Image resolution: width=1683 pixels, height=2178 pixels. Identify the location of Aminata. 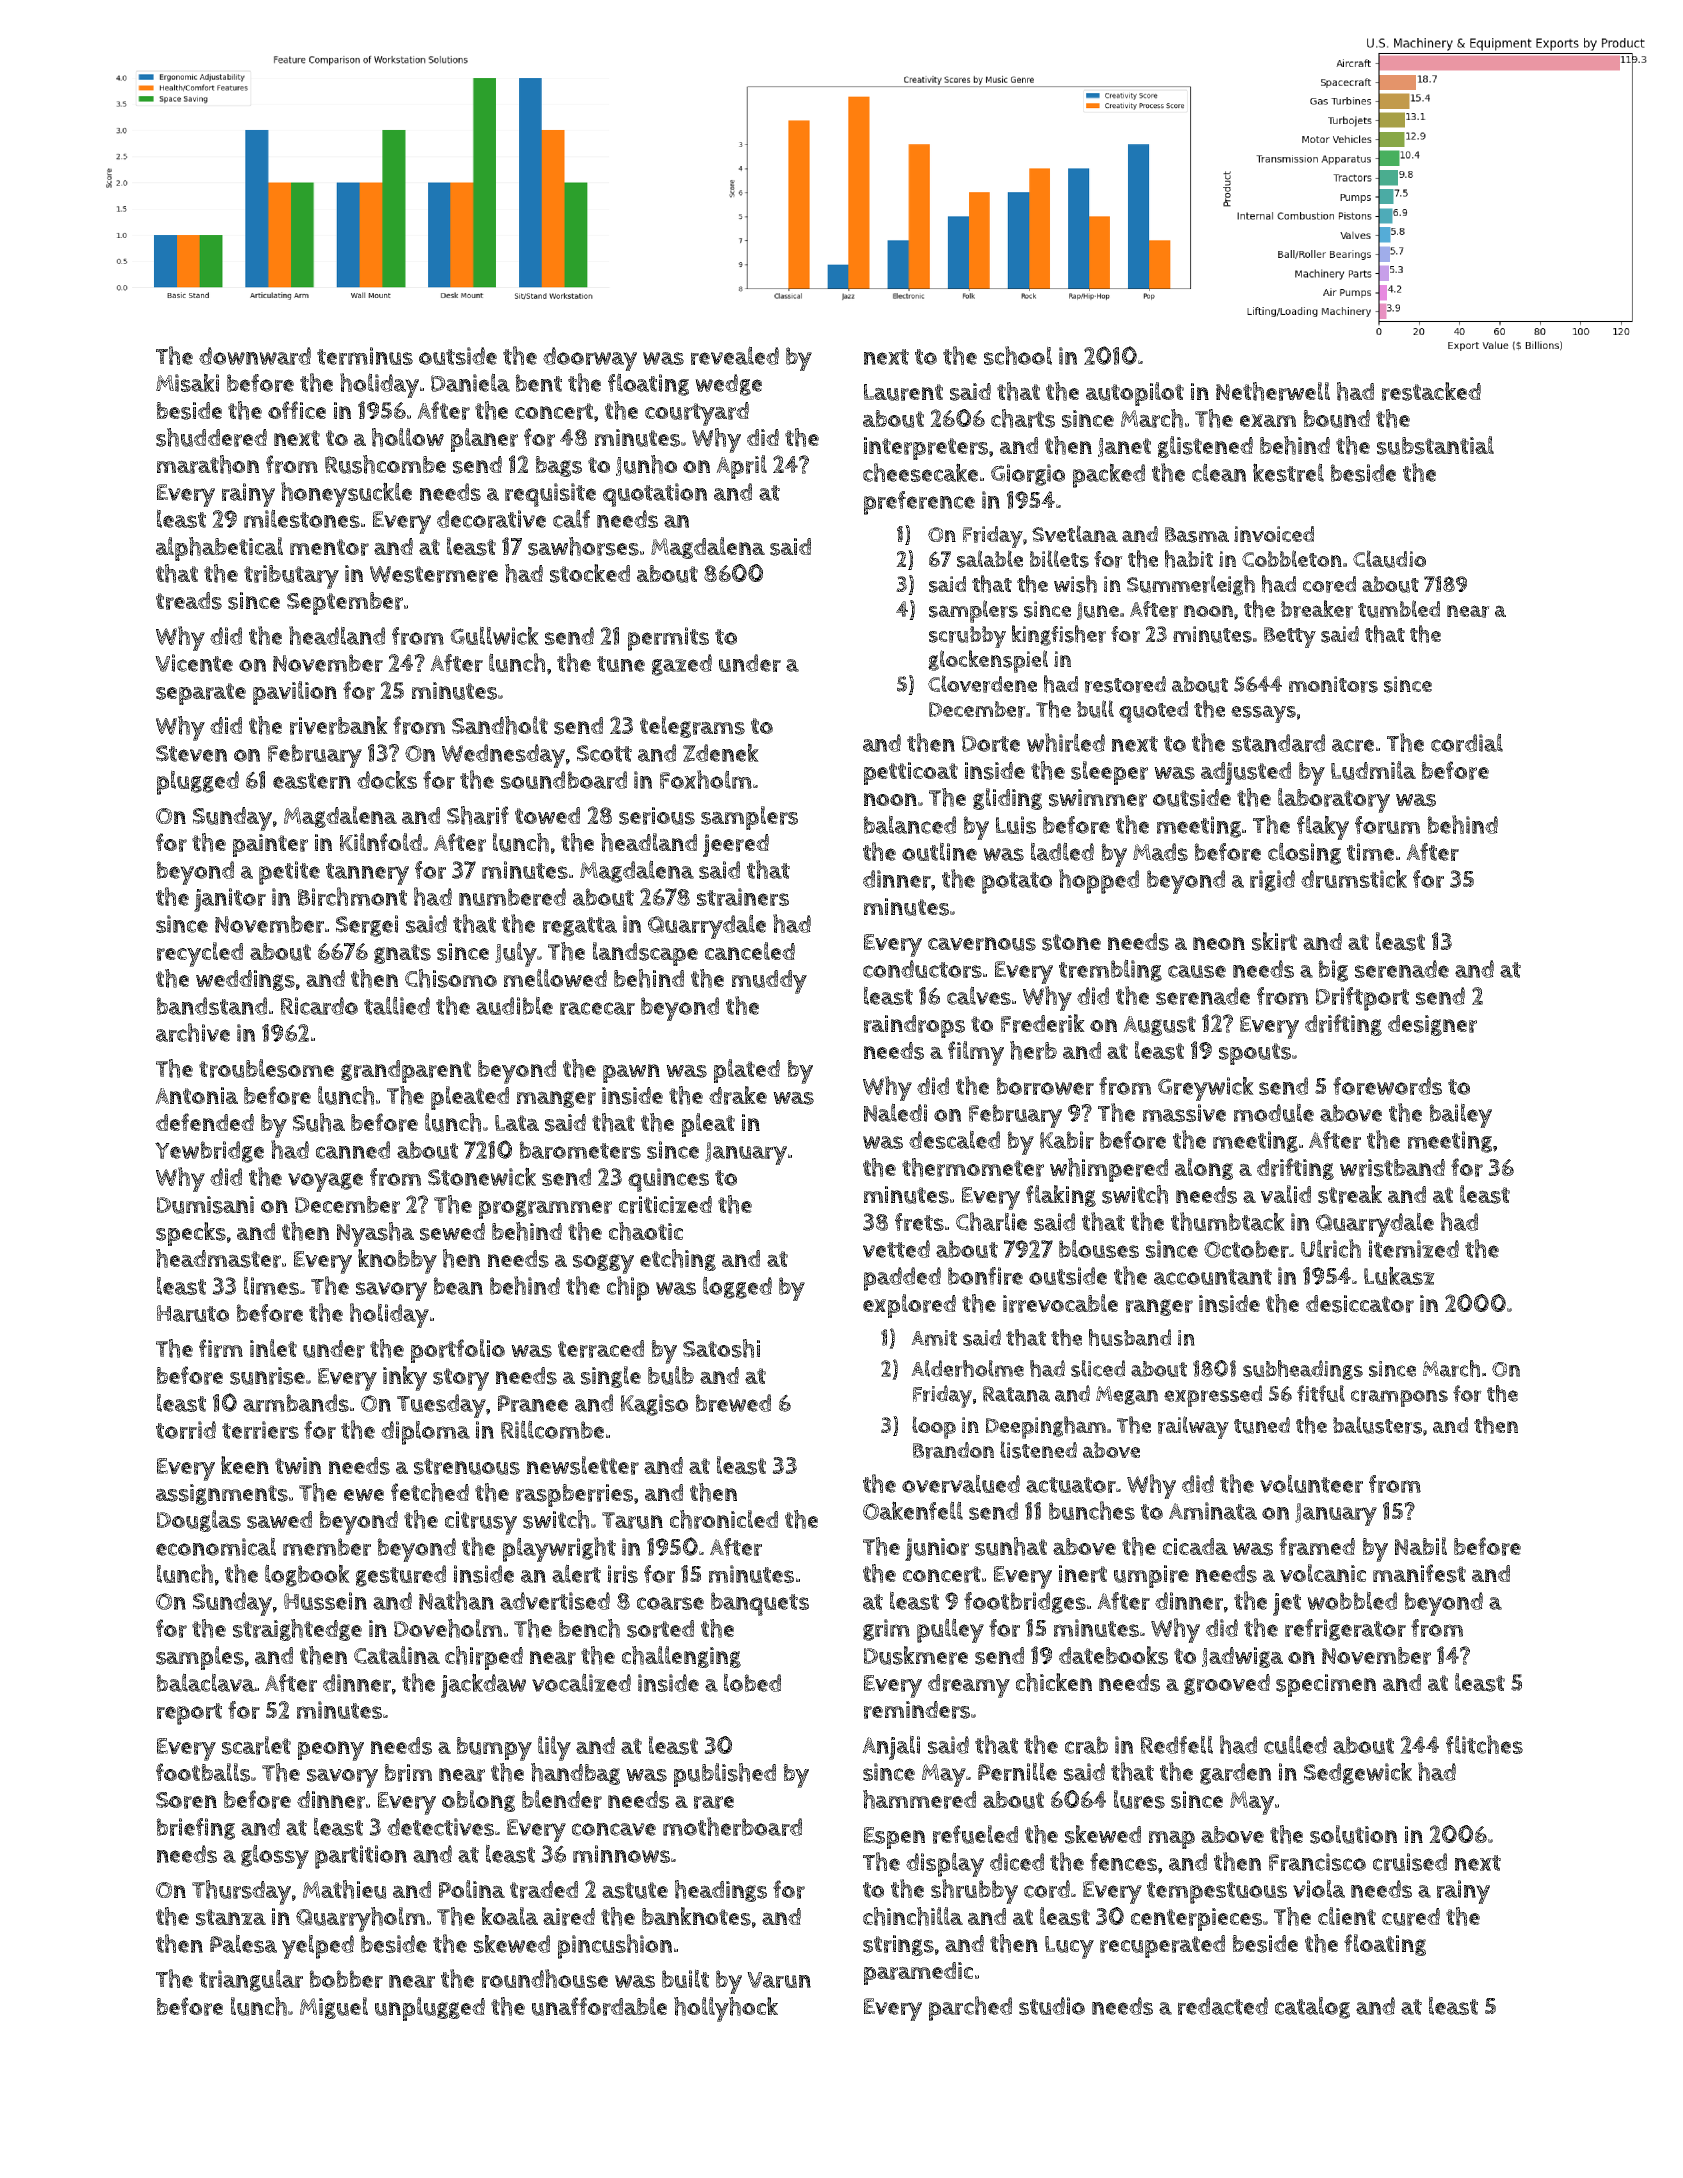
(1213, 1511).
